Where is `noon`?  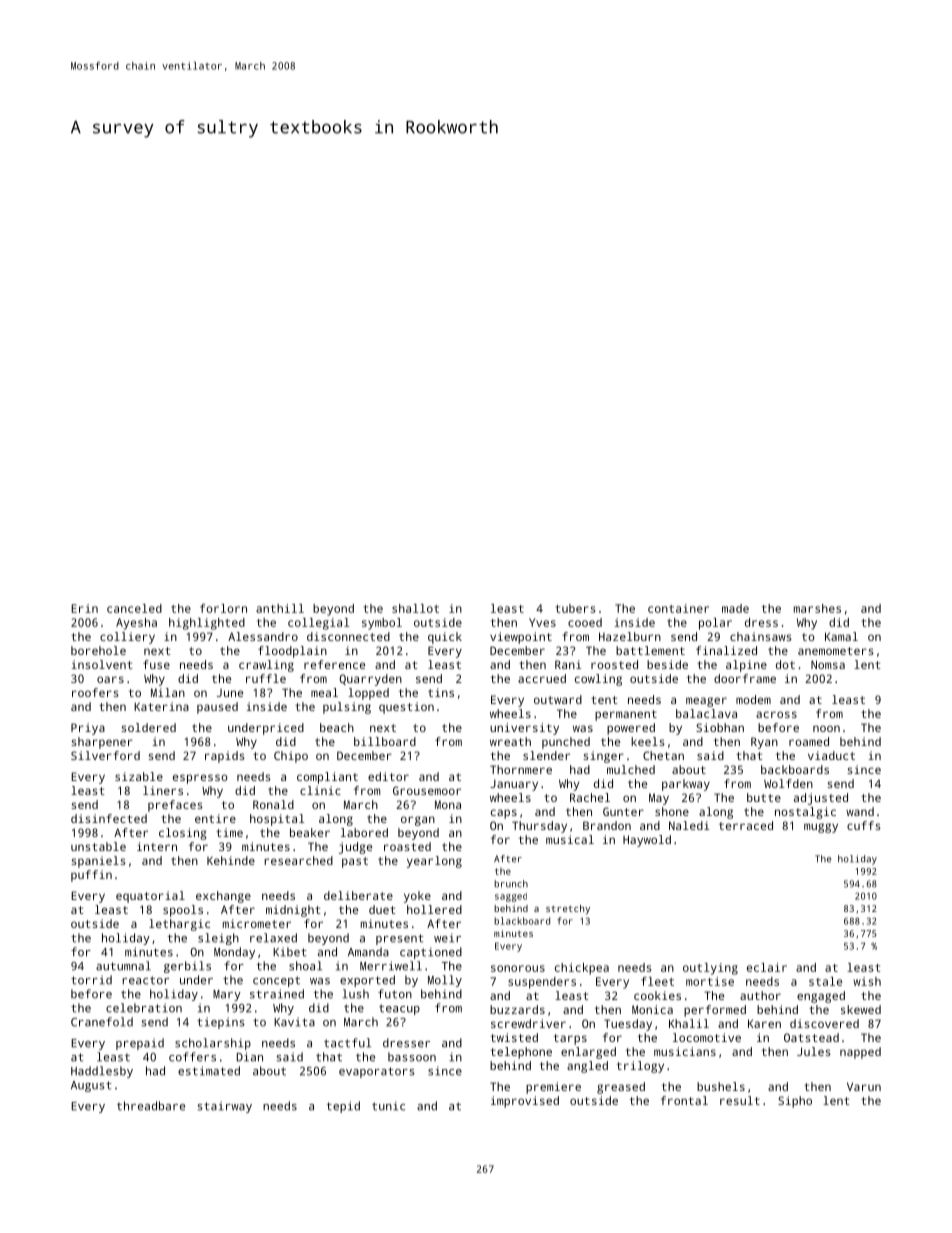 noon is located at coordinates (826, 728).
